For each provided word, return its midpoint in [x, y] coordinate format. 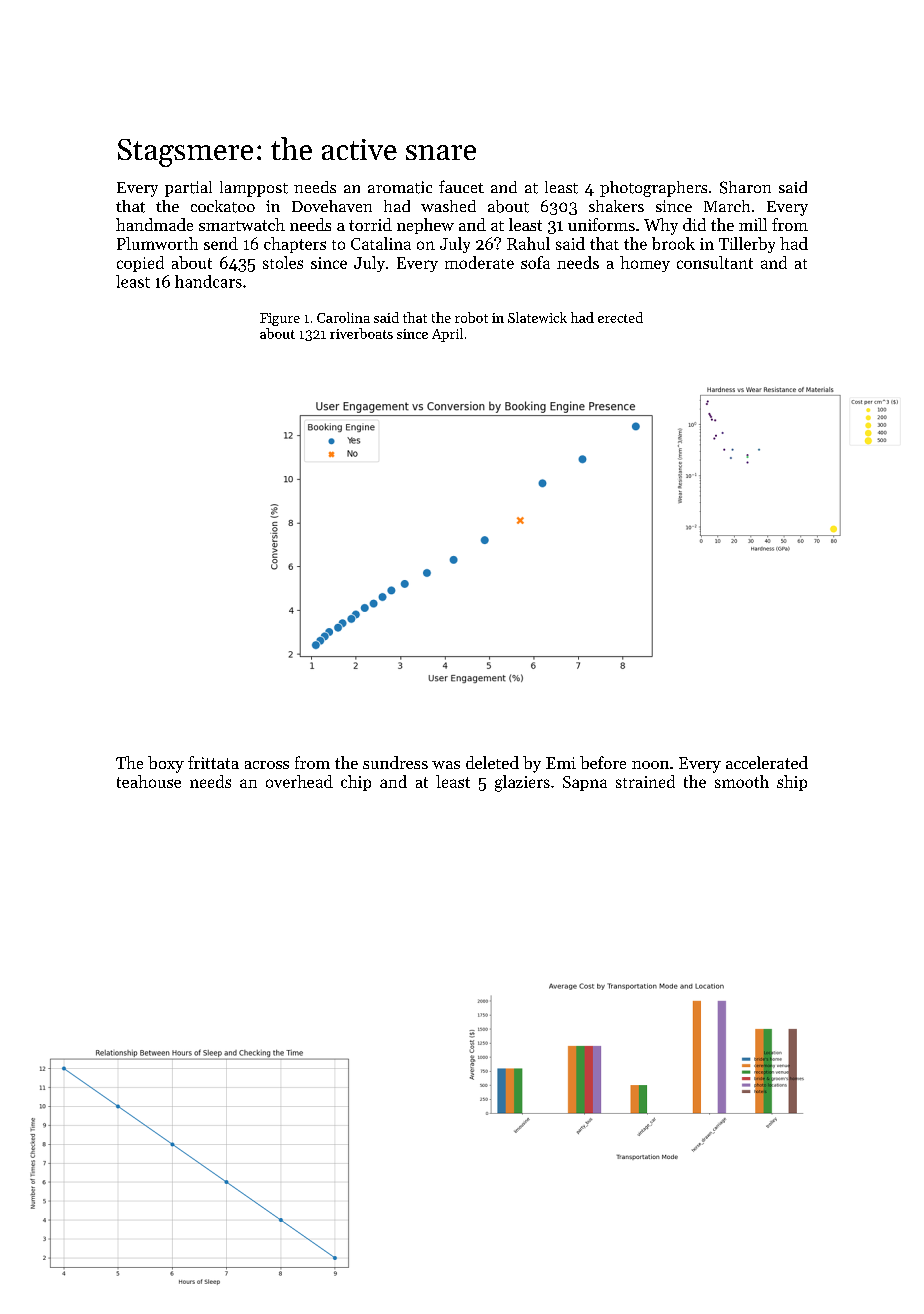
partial [188, 189]
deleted [492, 762]
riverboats [361, 333]
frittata [213, 762]
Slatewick [537, 317]
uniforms [601, 224]
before [603, 762]
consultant [715, 262]
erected [620, 317]
